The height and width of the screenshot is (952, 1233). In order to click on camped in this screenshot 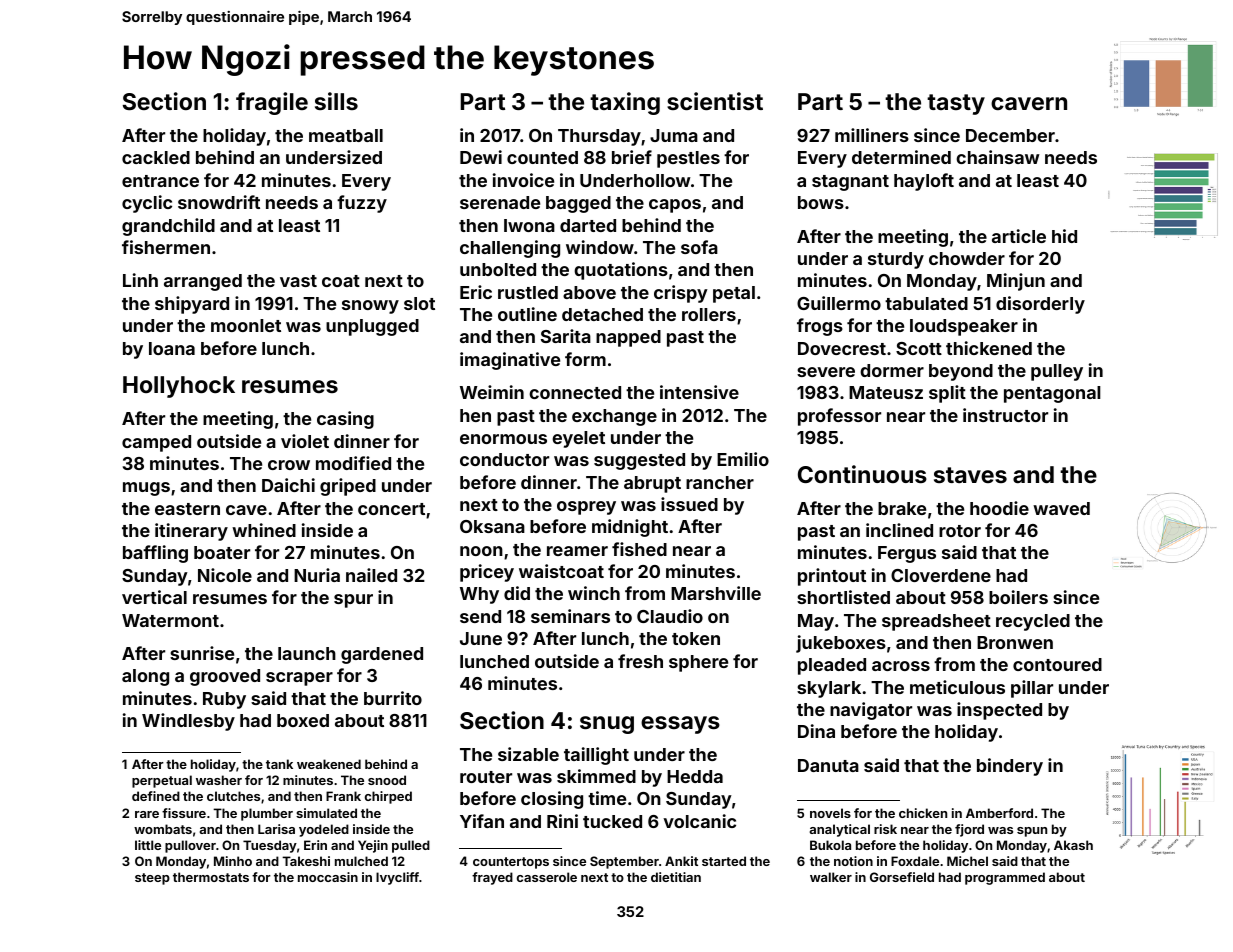, I will do `click(156, 443)`.
